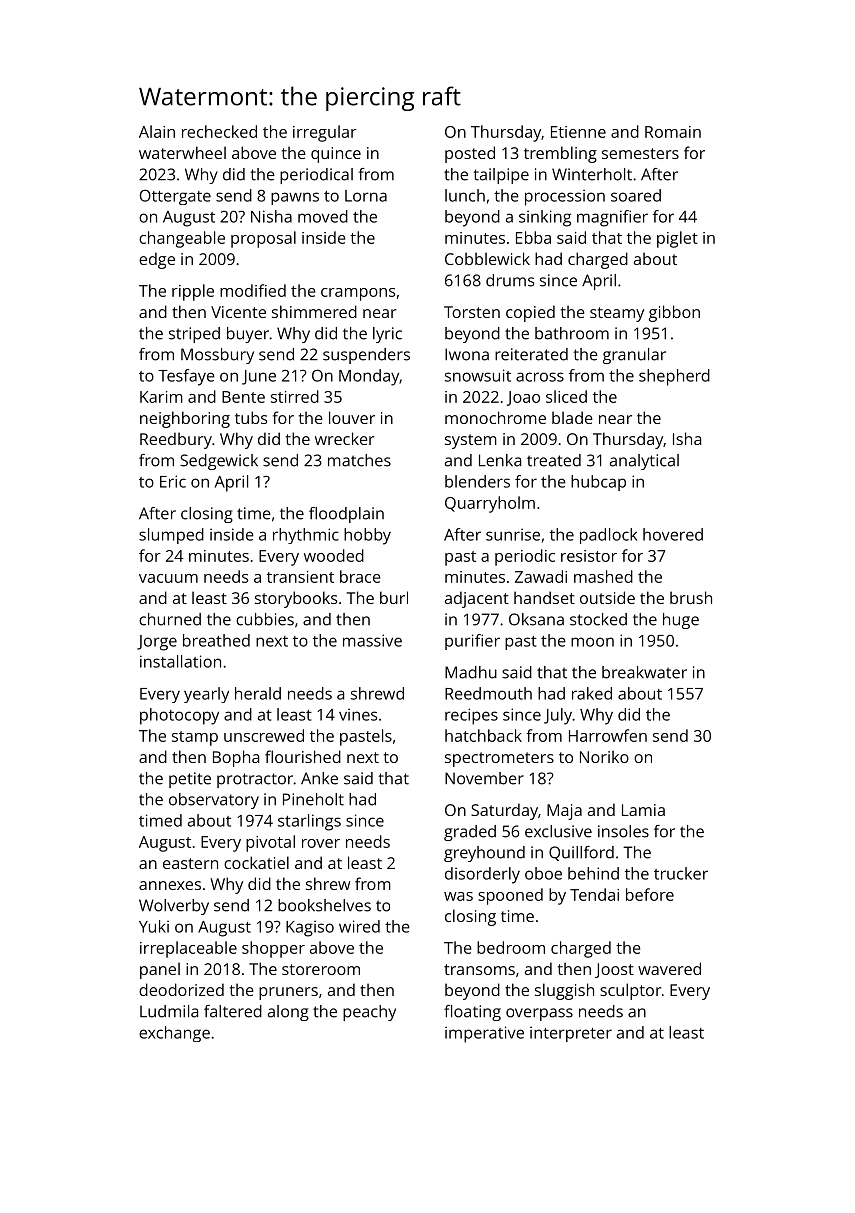  Describe the element at coordinates (614, 970) in the document. I see `Joost` at that location.
